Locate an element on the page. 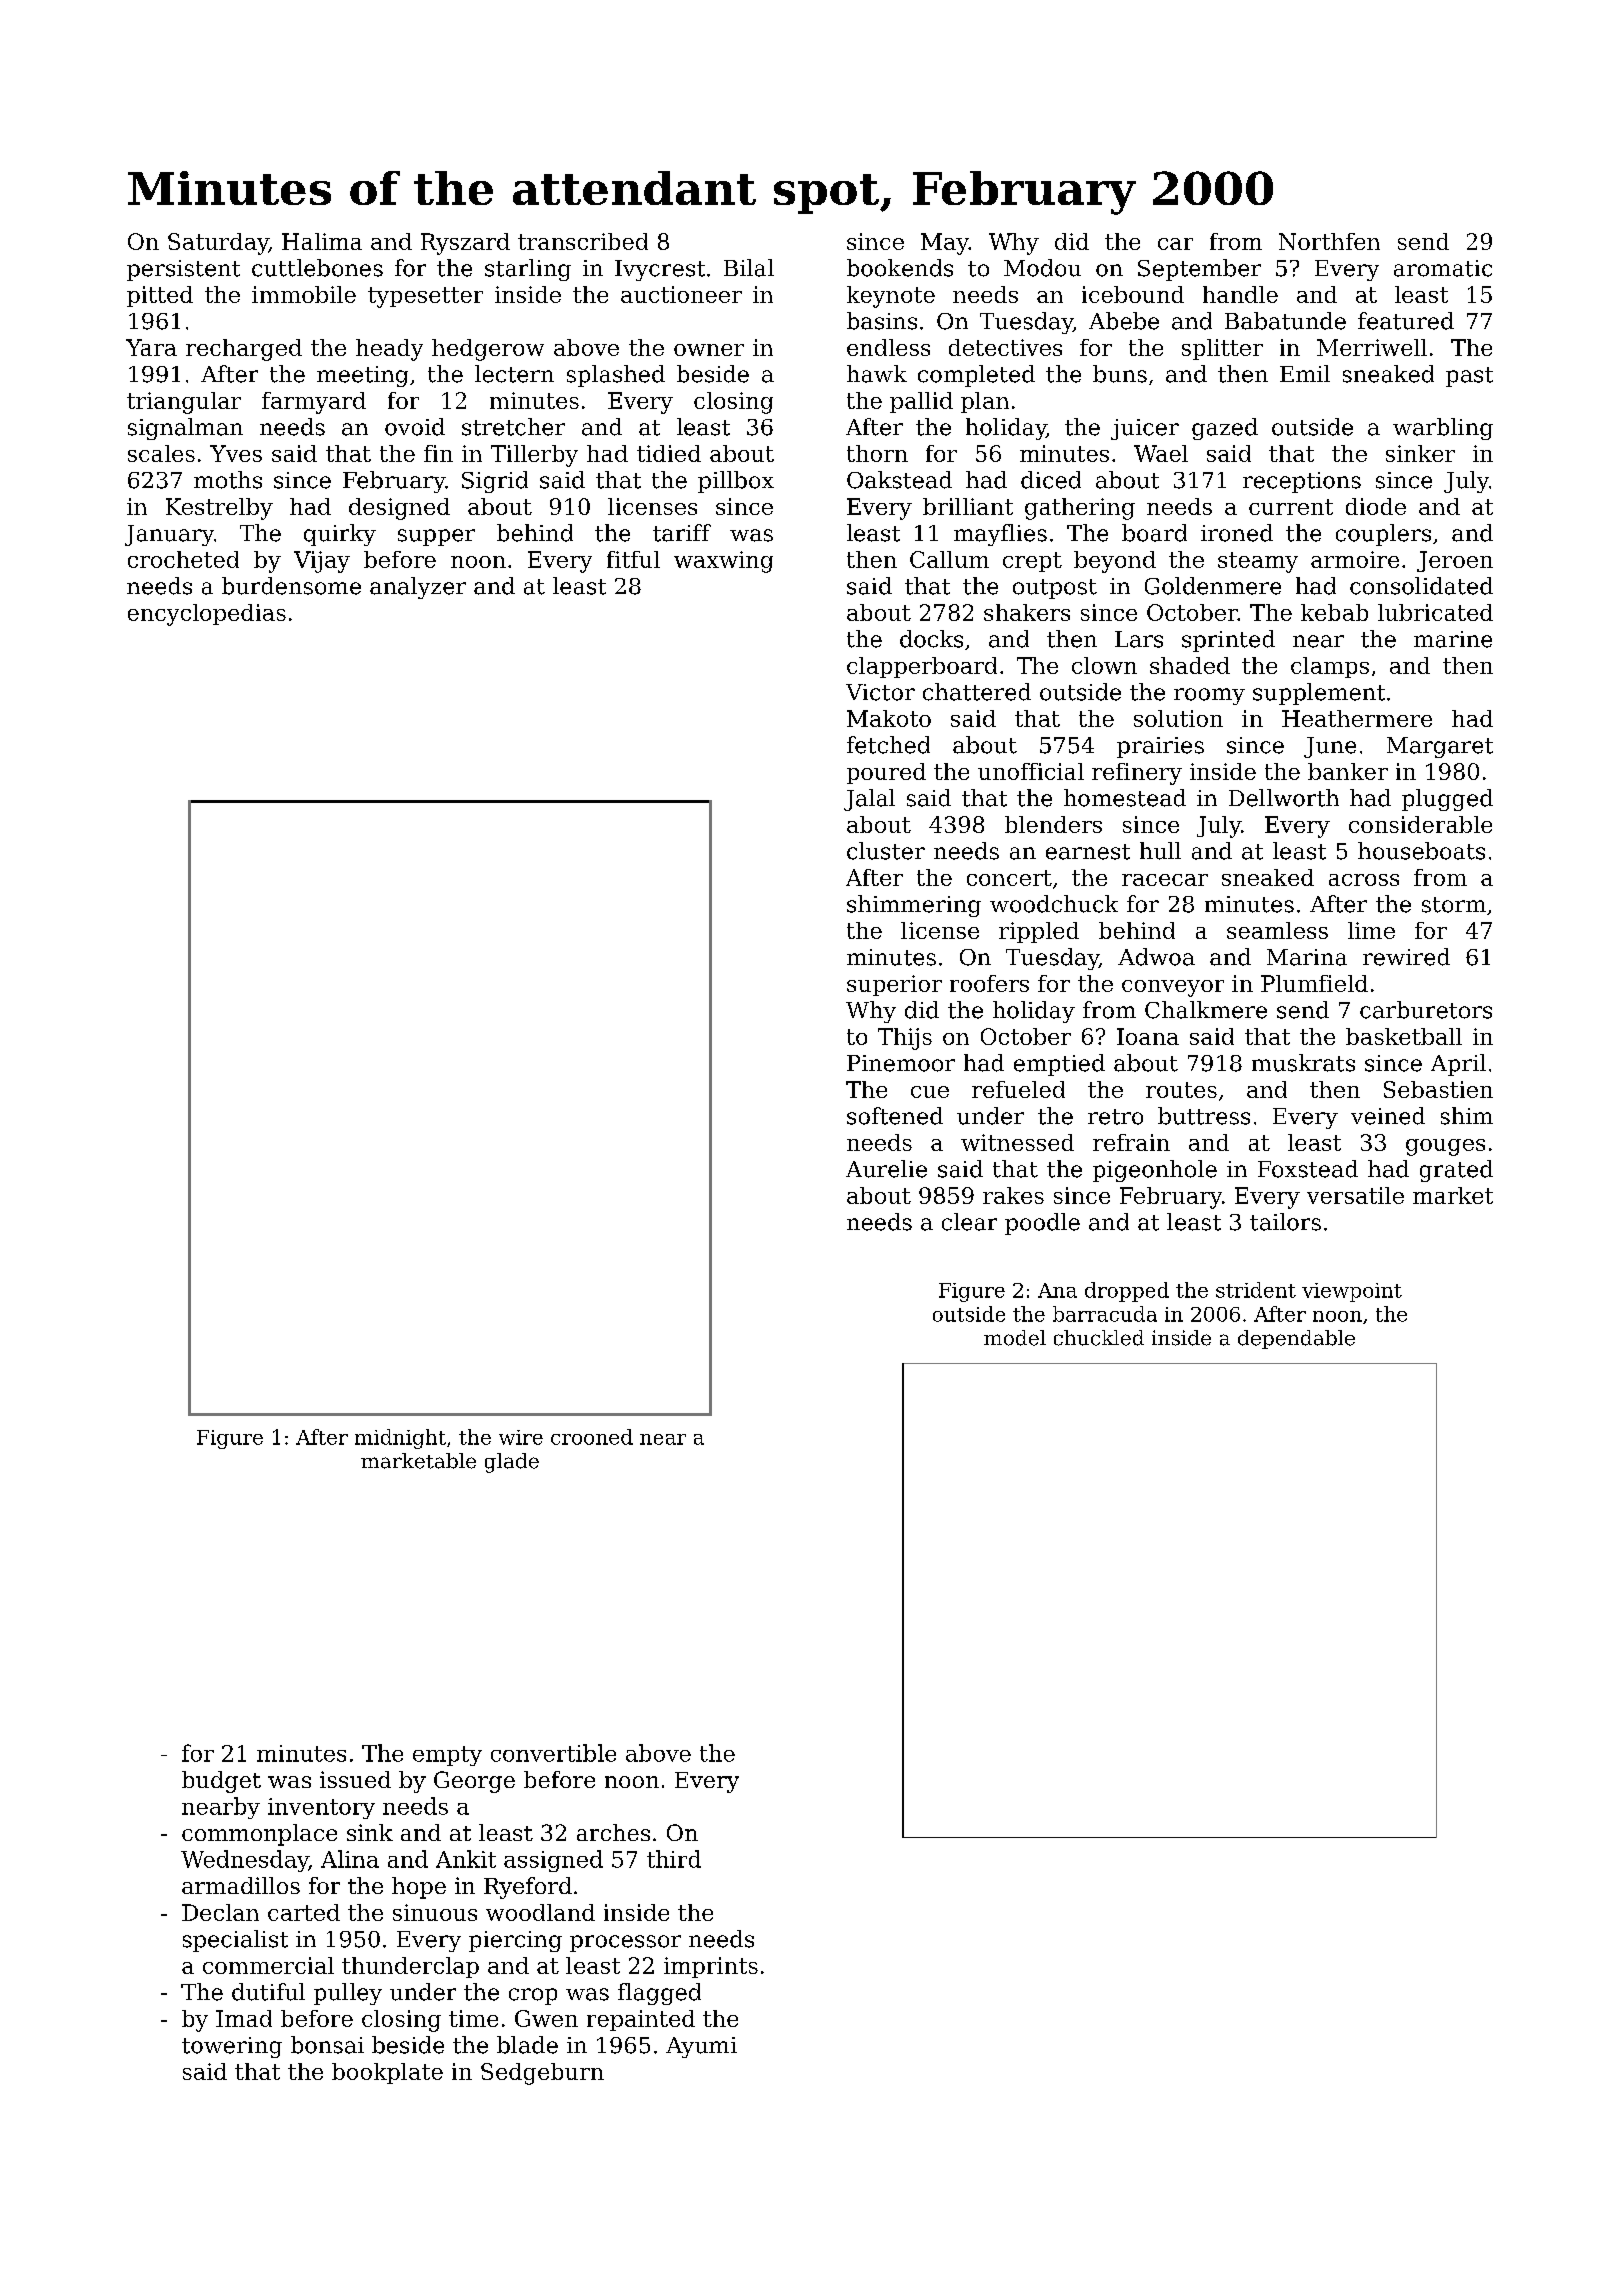 This document has height=2292, width=1620. Imad is located at coordinates (244, 2018).
